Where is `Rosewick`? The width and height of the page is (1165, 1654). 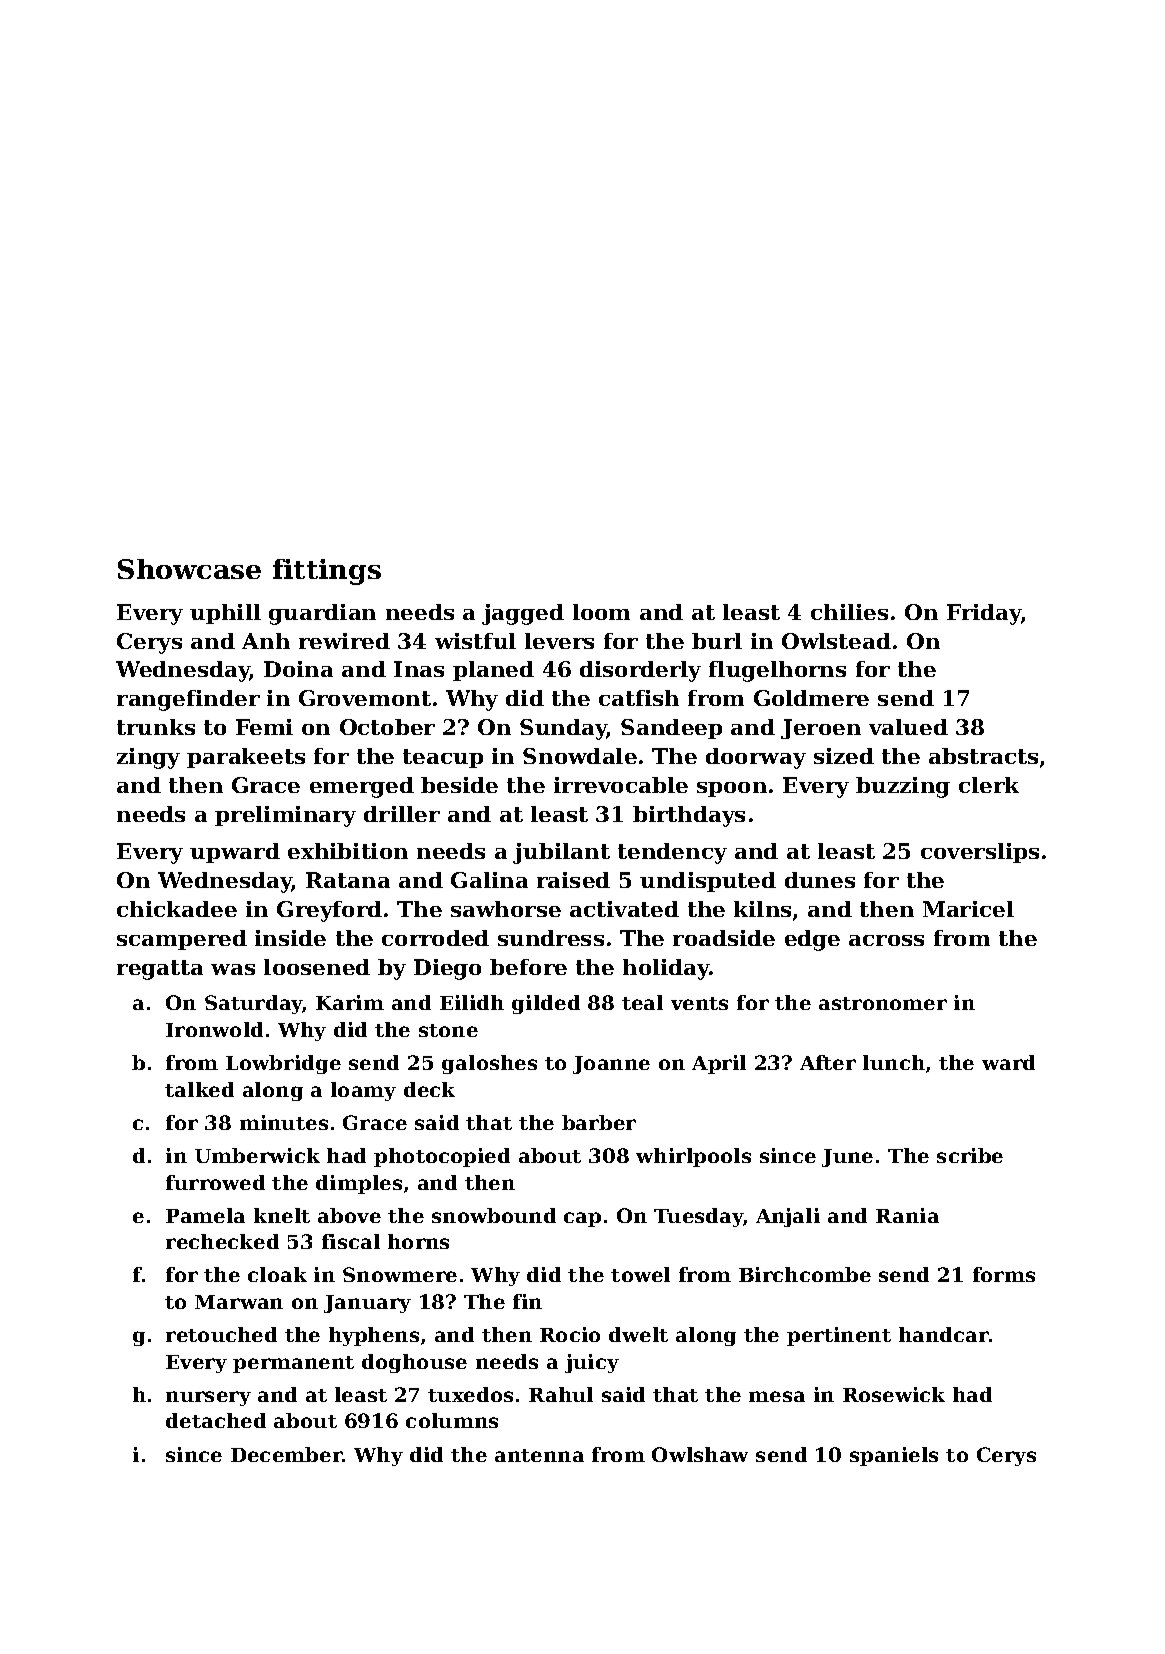 Rosewick is located at coordinates (894, 1394).
